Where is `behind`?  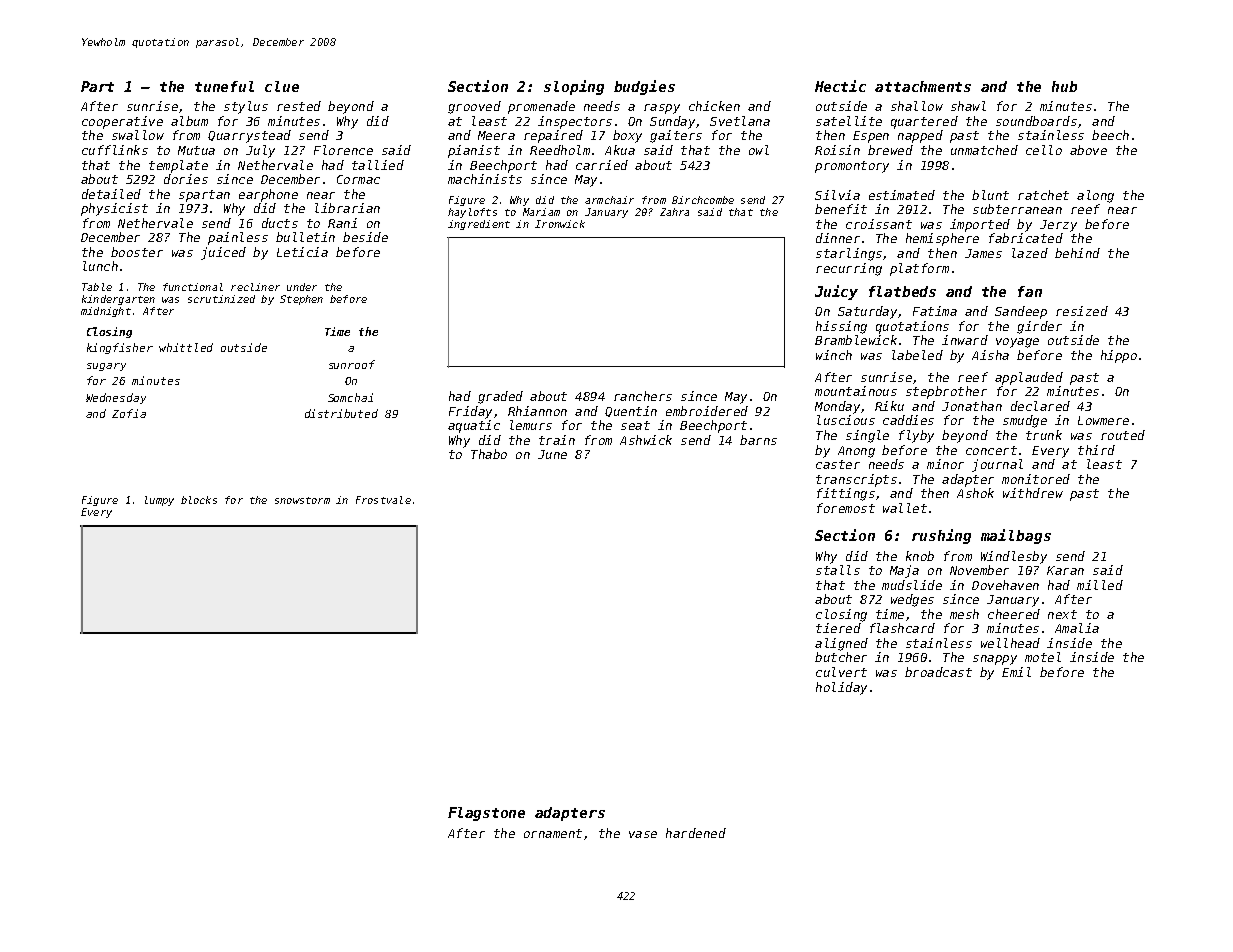
behind is located at coordinates (1077, 253).
